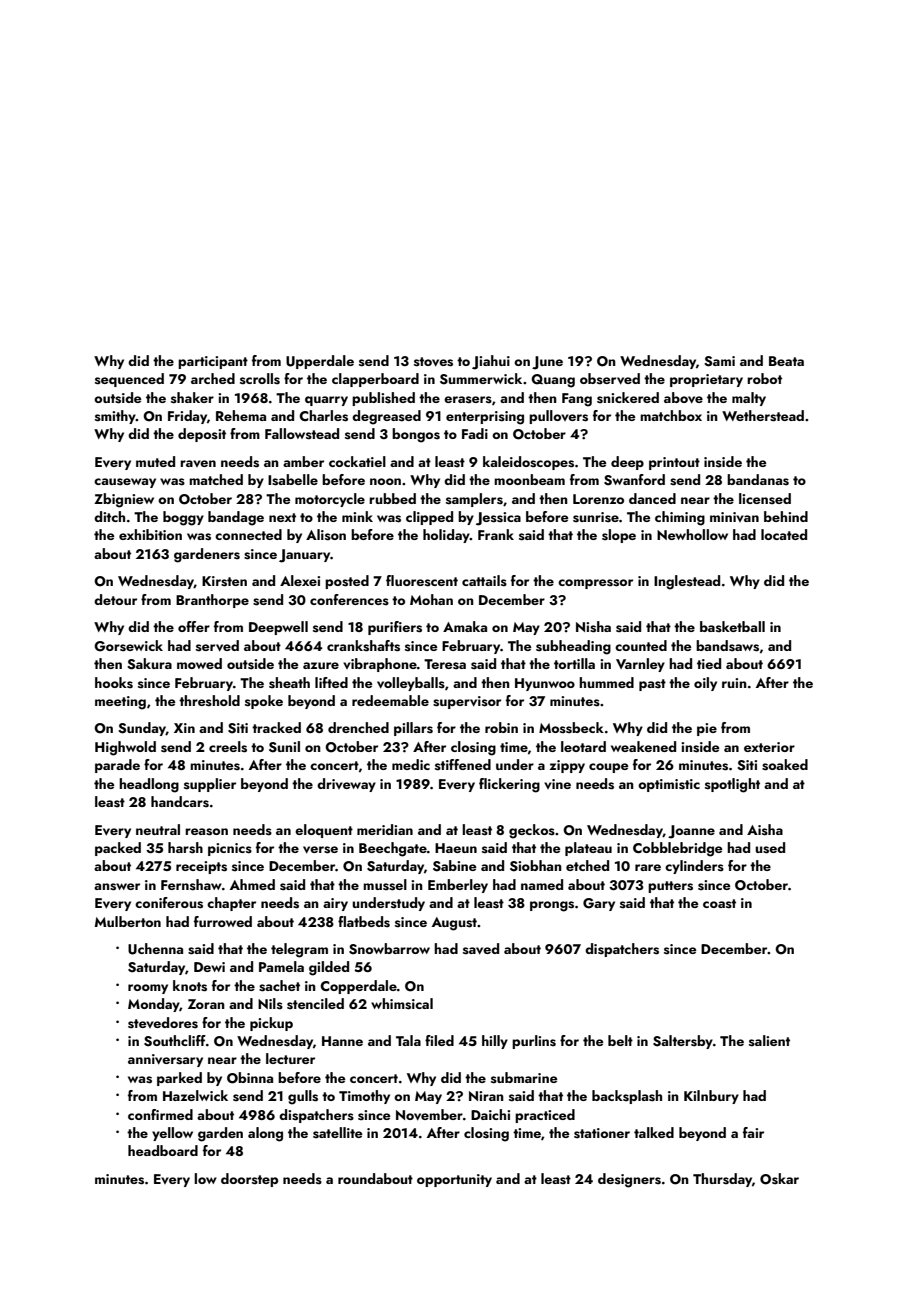 The width and height of the screenshot is (908, 1316). What do you see at coordinates (719, 904) in the screenshot?
I see `coast` at bounding box center [719, 904].
